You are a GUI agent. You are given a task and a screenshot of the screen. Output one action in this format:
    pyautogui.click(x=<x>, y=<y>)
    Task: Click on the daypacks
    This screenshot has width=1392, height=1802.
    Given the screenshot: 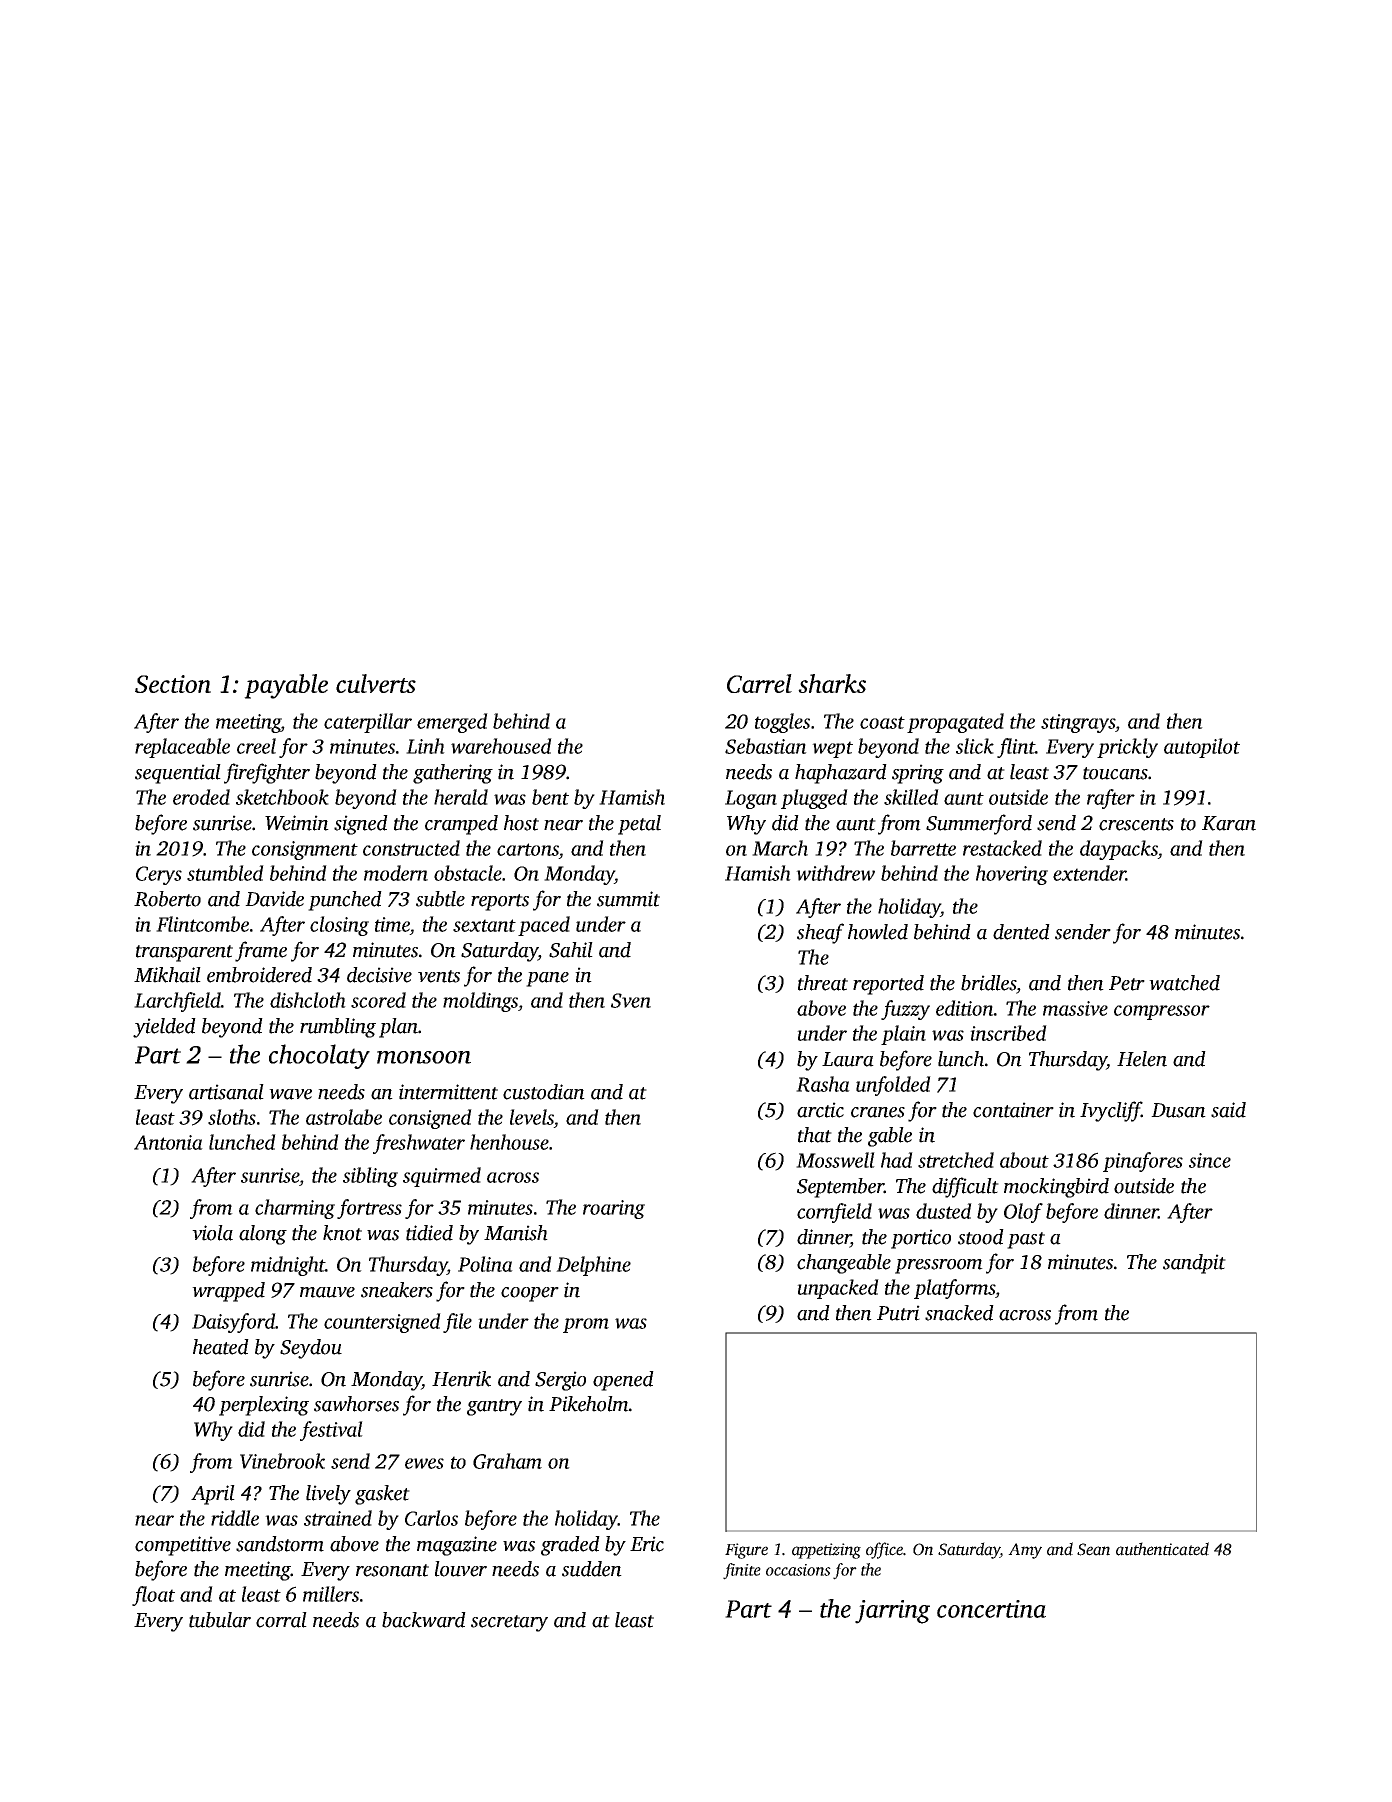 What is the action you would take?
    pyautogui.click(x=1119, y=850)
